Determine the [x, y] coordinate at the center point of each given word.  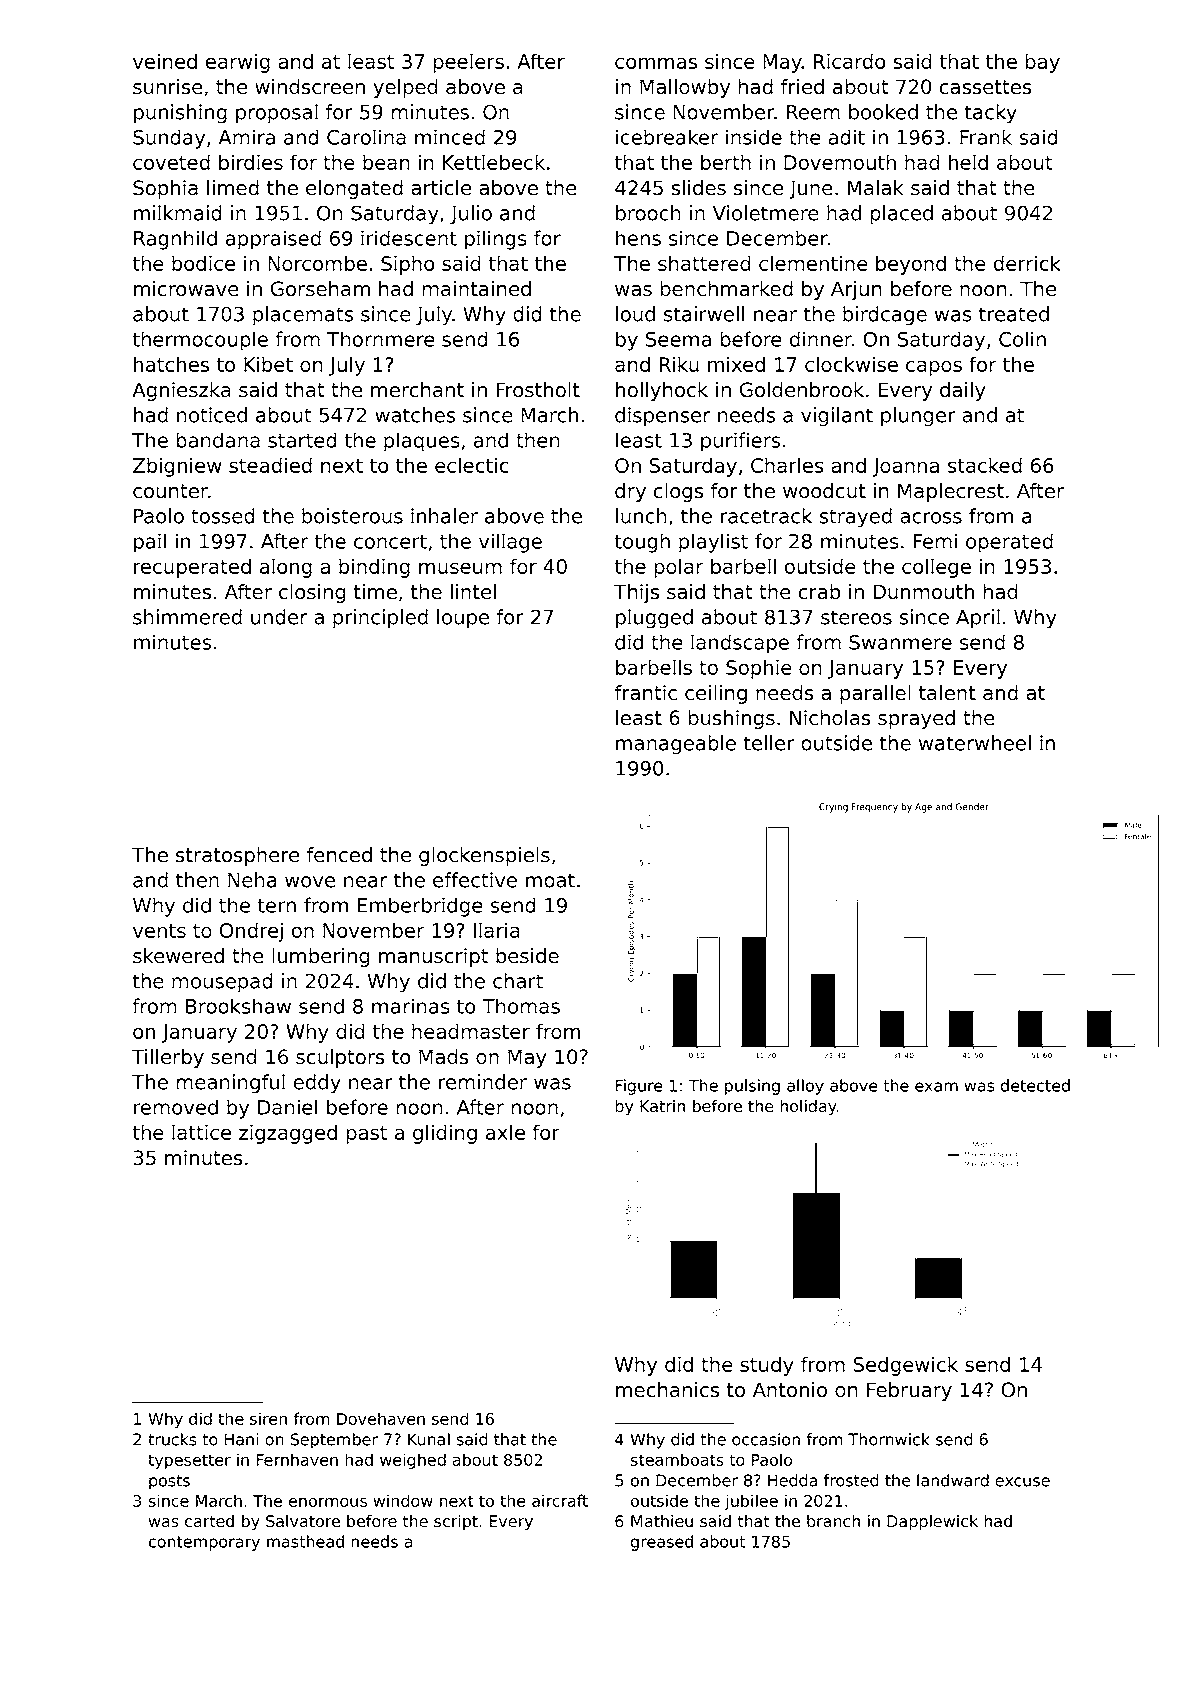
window [403, 1500]
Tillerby [168, 1058]
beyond [911, 265]
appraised [273, 240]
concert [390, 541]
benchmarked [726, 288]
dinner [821, 339]
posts [169, 1482]
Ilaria [497, 930]
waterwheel [975, 743]
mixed [736, 364]
